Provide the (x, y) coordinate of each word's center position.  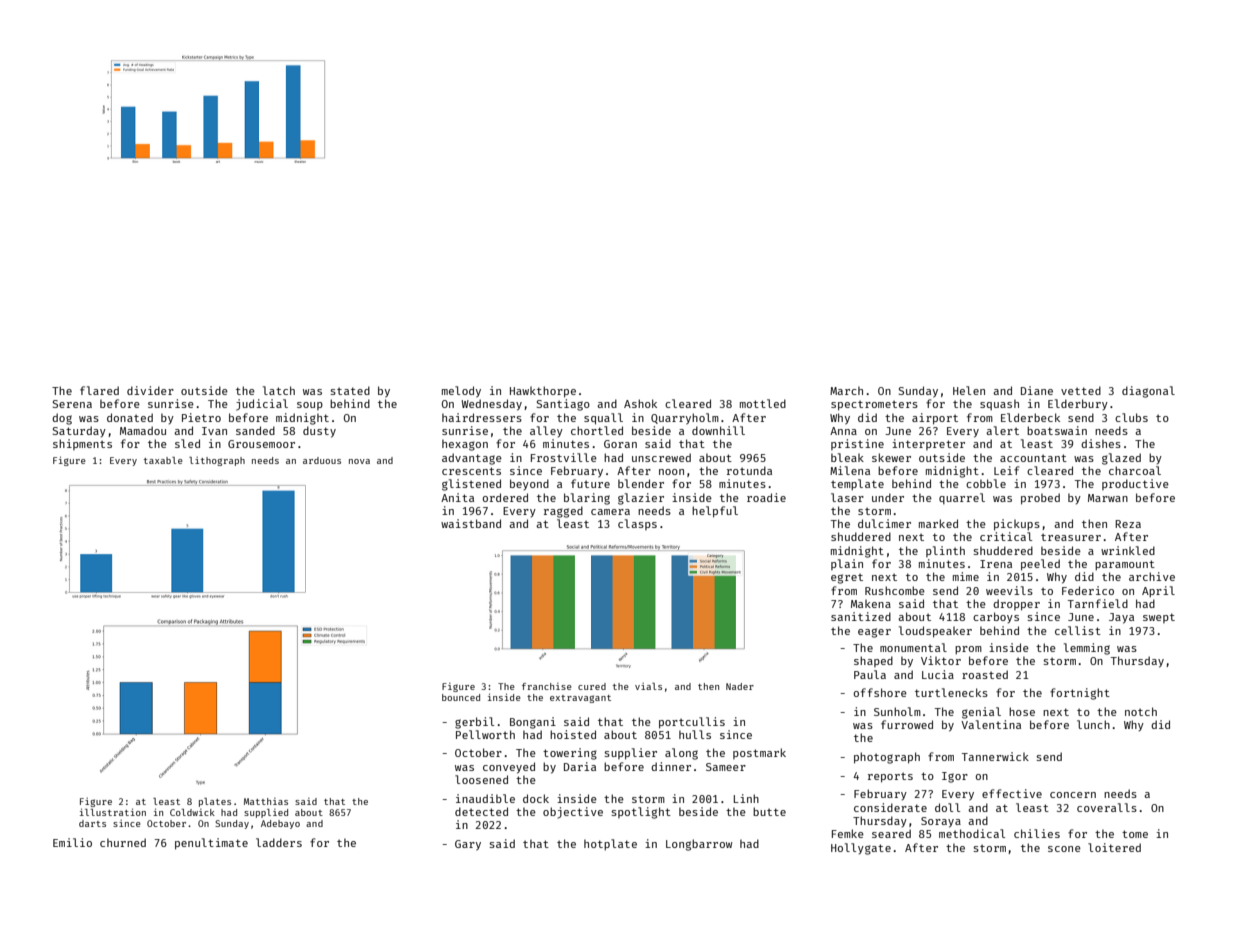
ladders (279, 842)
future (590, 483)
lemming (1087, 649)
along (681, 754)
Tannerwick (995, 756)
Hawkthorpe (543, 392)
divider (150, 390)
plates (215, 802)
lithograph (217, 461)
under (888, 497)
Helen (969, 390)
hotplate (610, 844)
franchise (547, 686)
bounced (461, 697)
